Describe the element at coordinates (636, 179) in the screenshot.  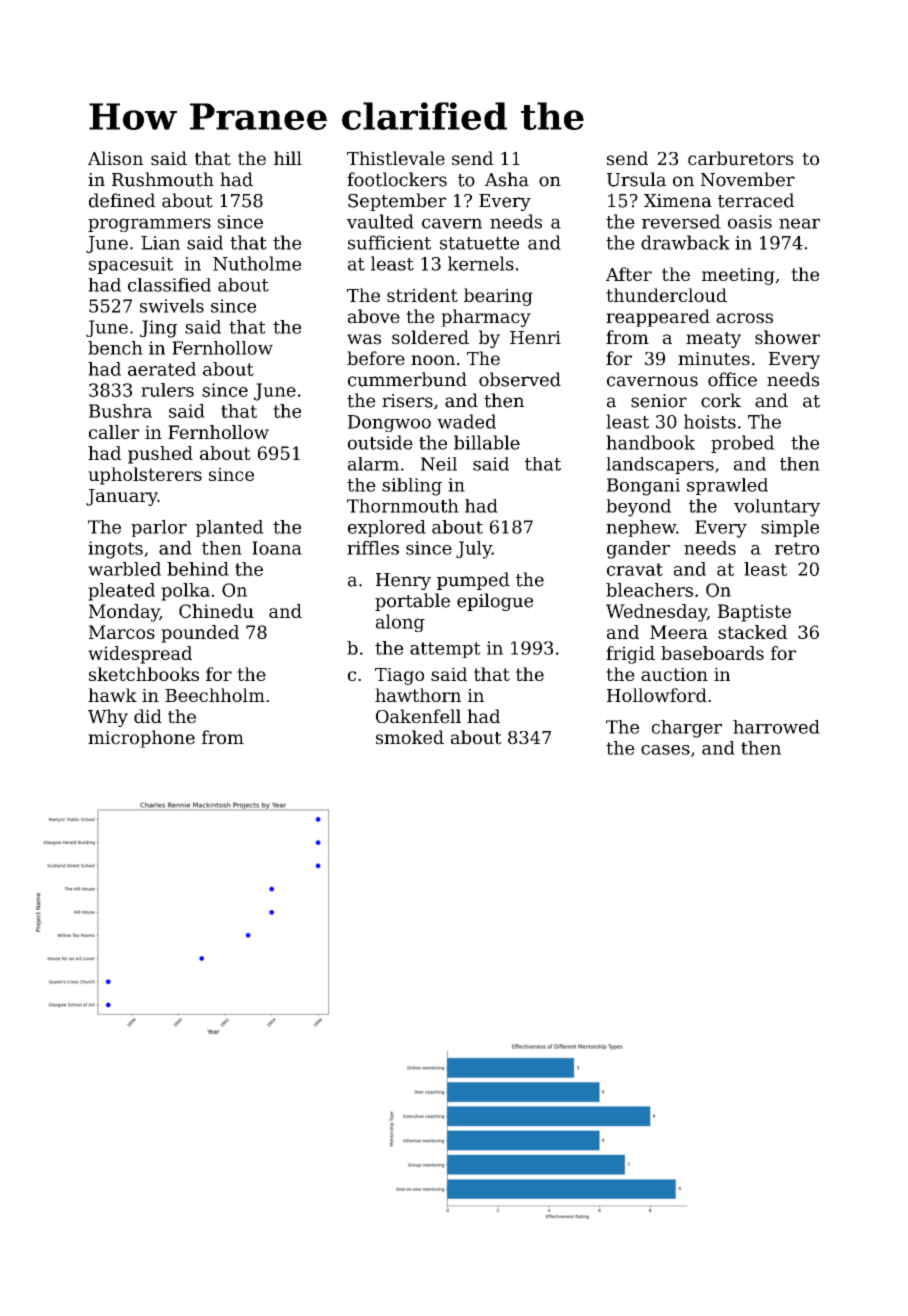
I see `Ursula` at that location.
